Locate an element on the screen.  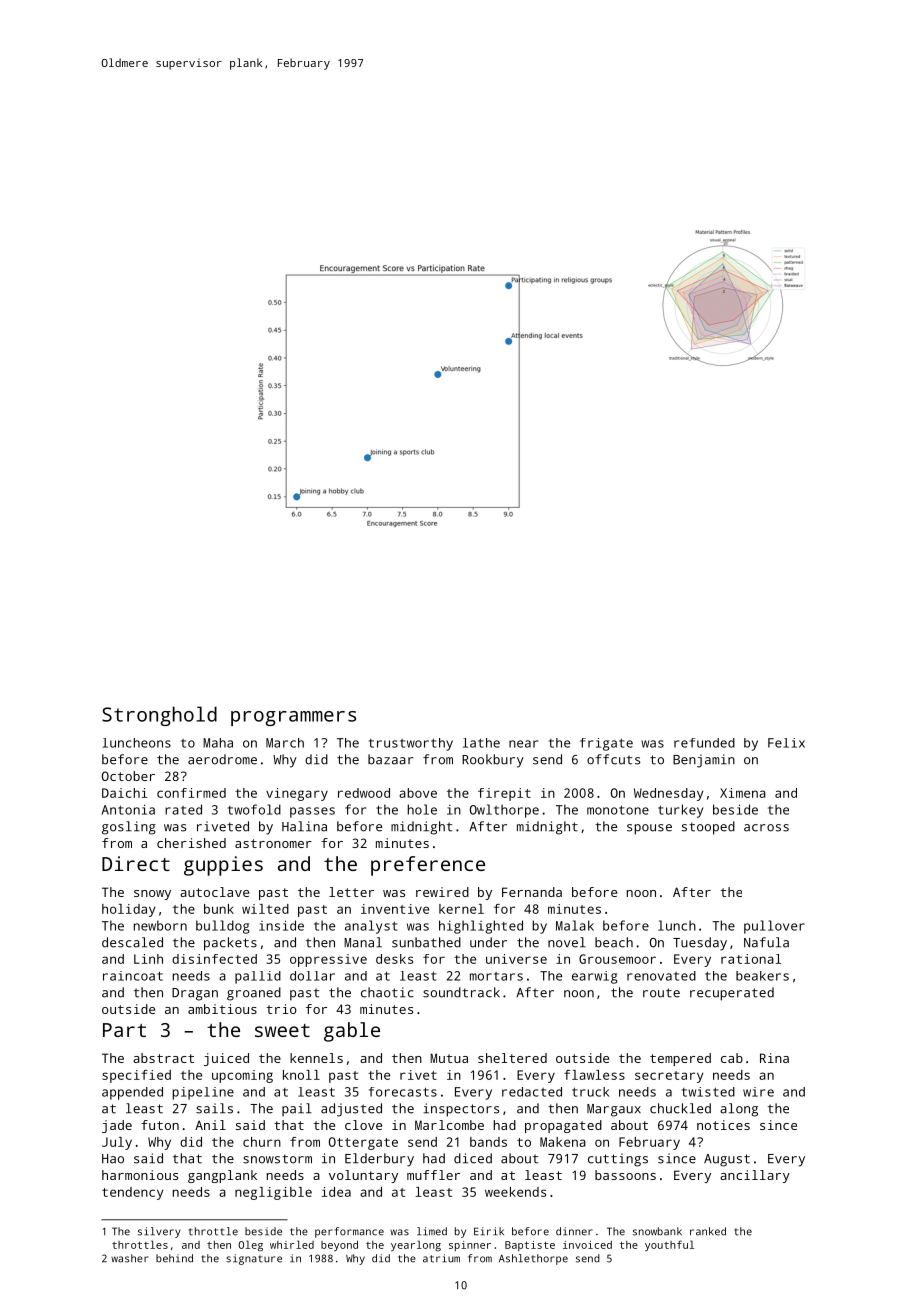
cuttings is located at coordinates (618, 1160).
